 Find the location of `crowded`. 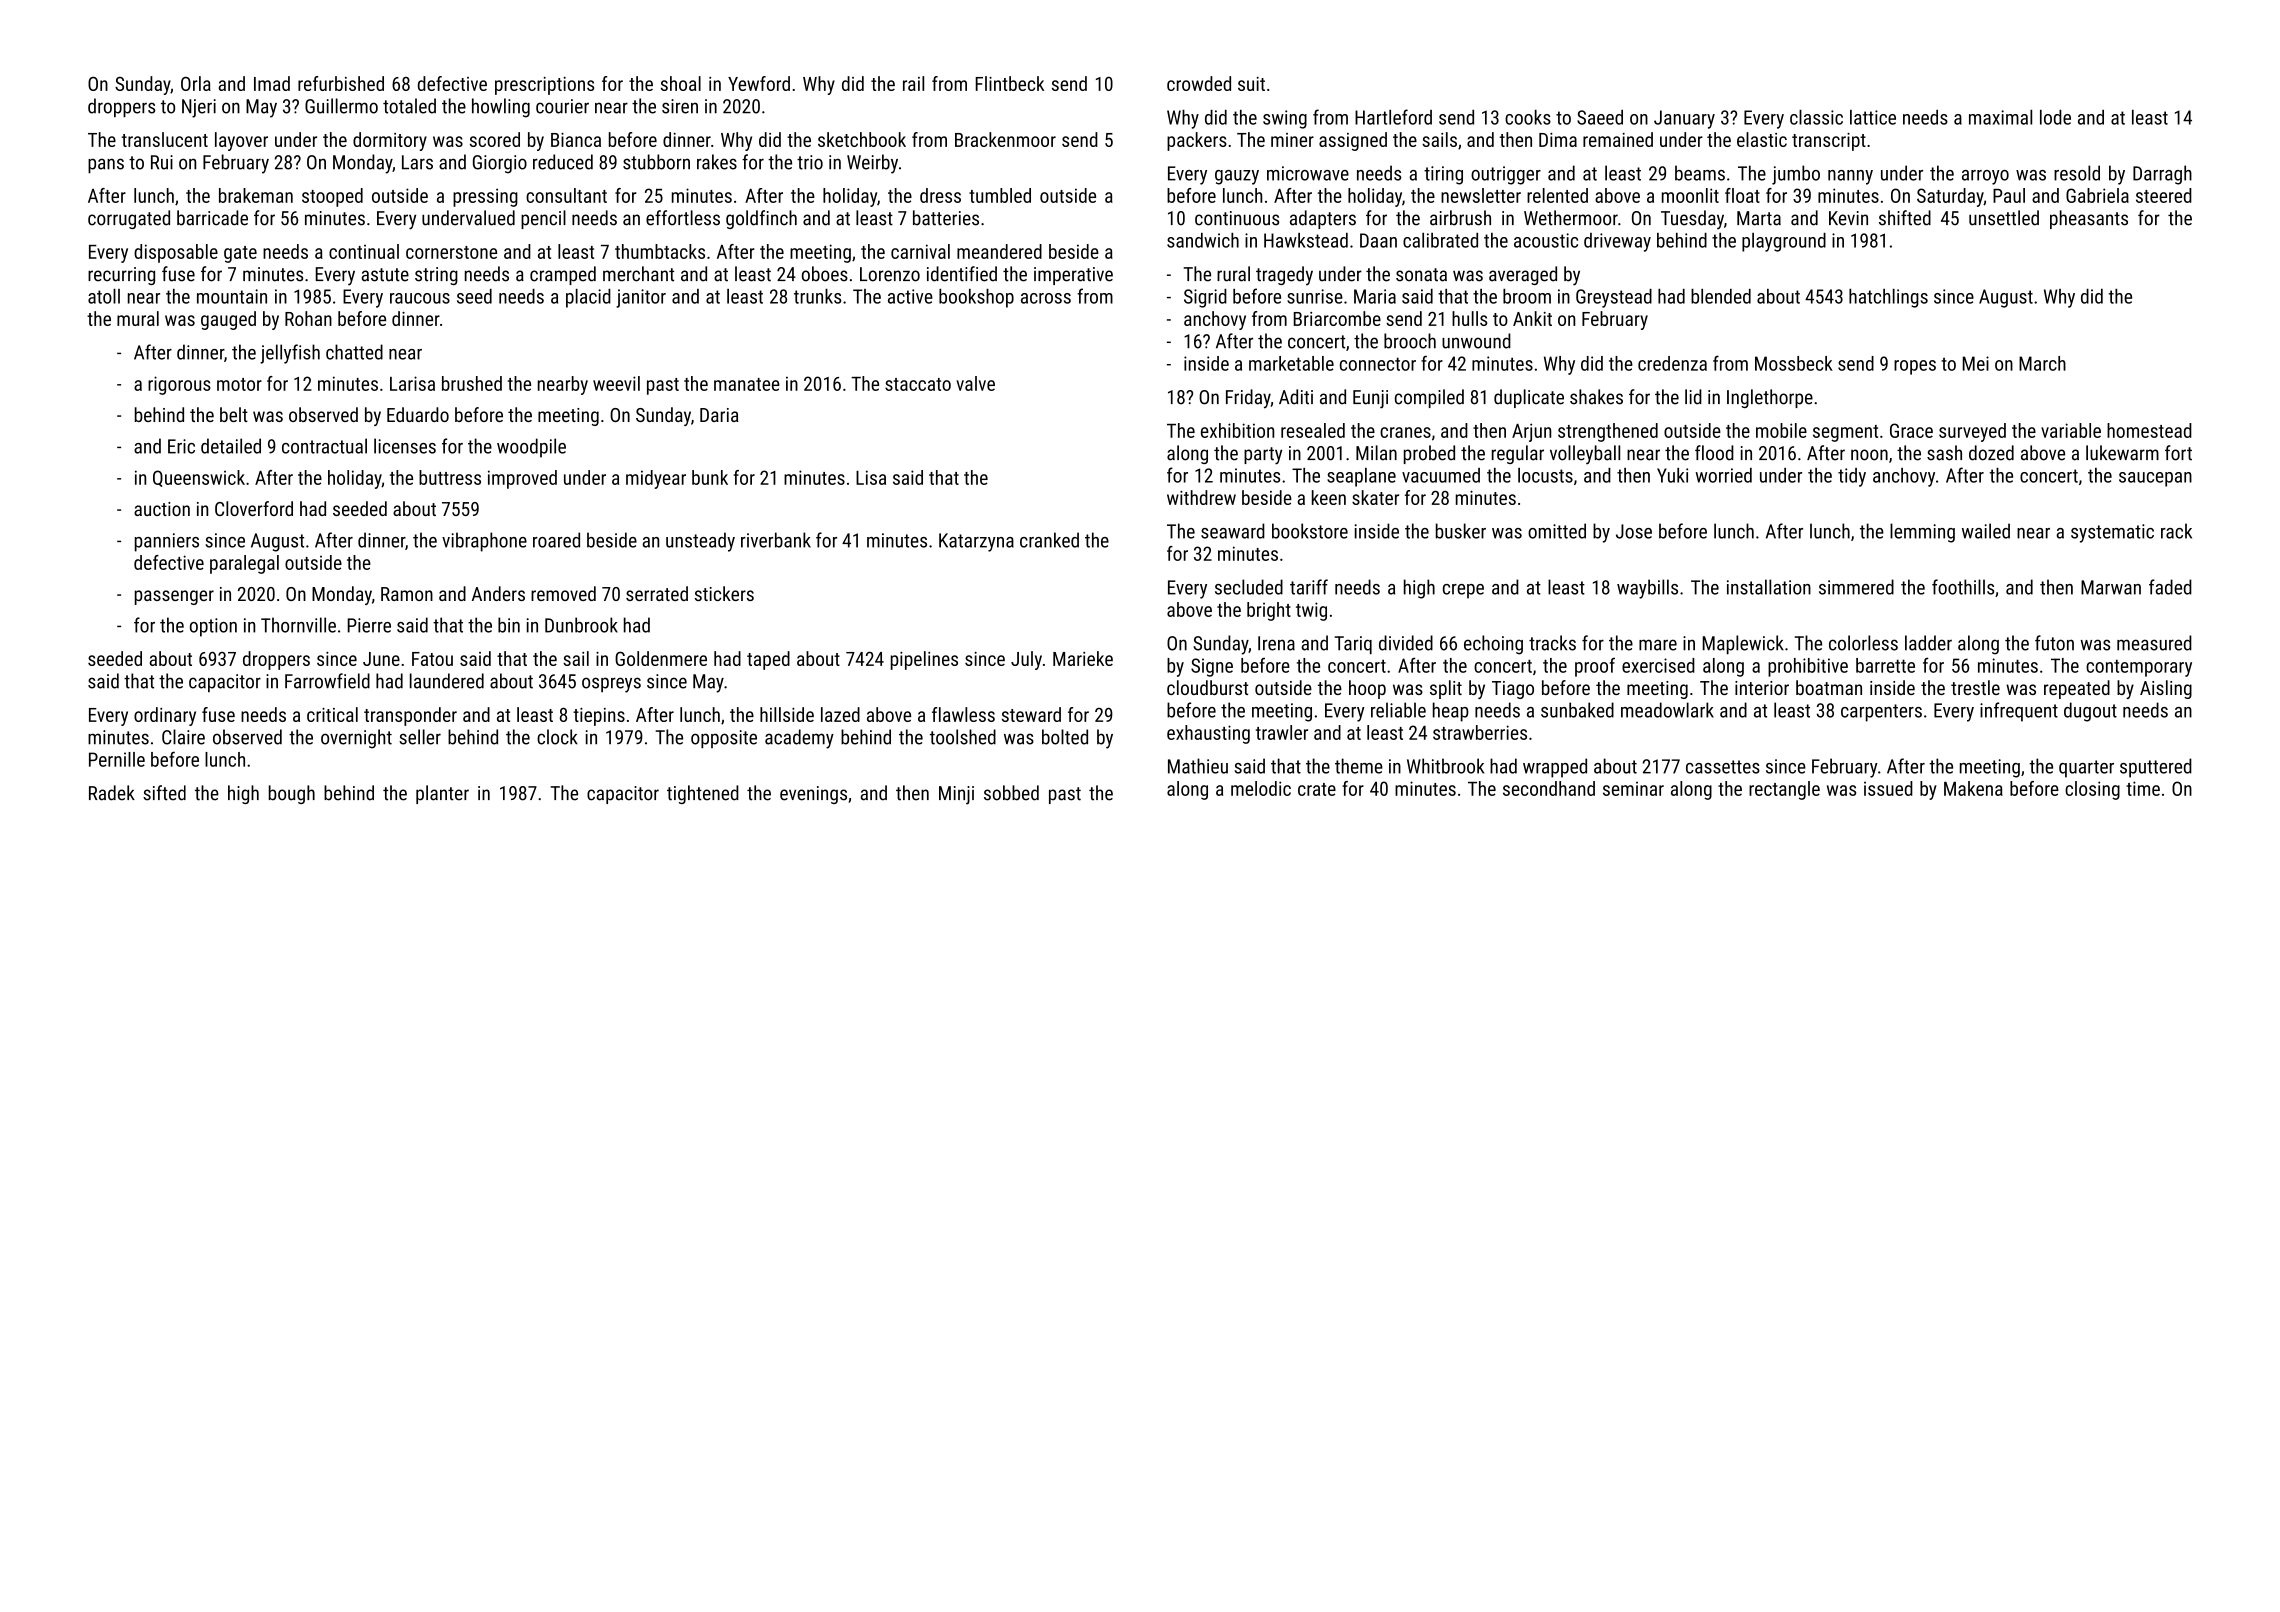

crowded is located at coordinates (1199, 83).
